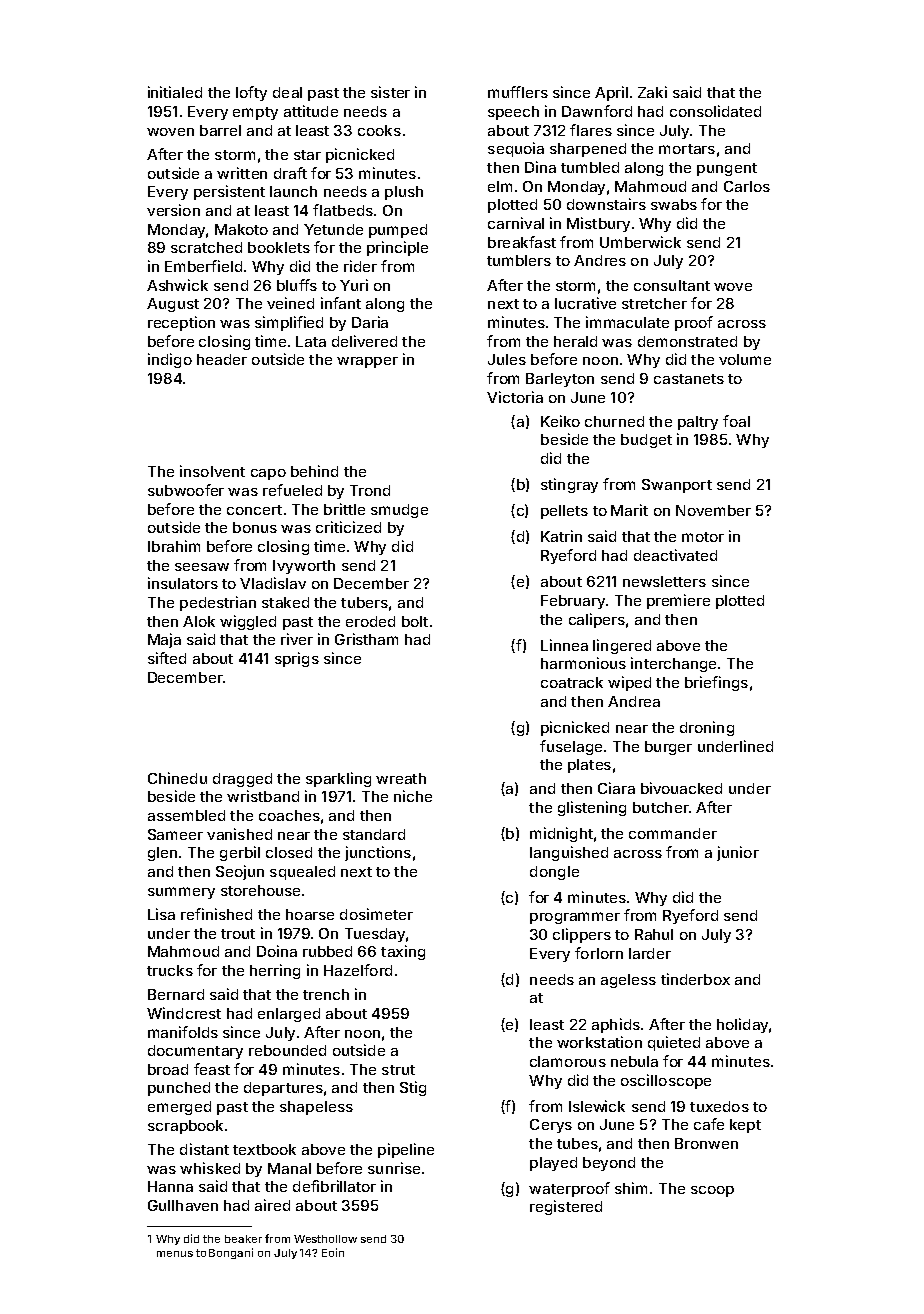 The height and width of the image is (1314, 924). I want to click on simplified, so click(289, 323).
